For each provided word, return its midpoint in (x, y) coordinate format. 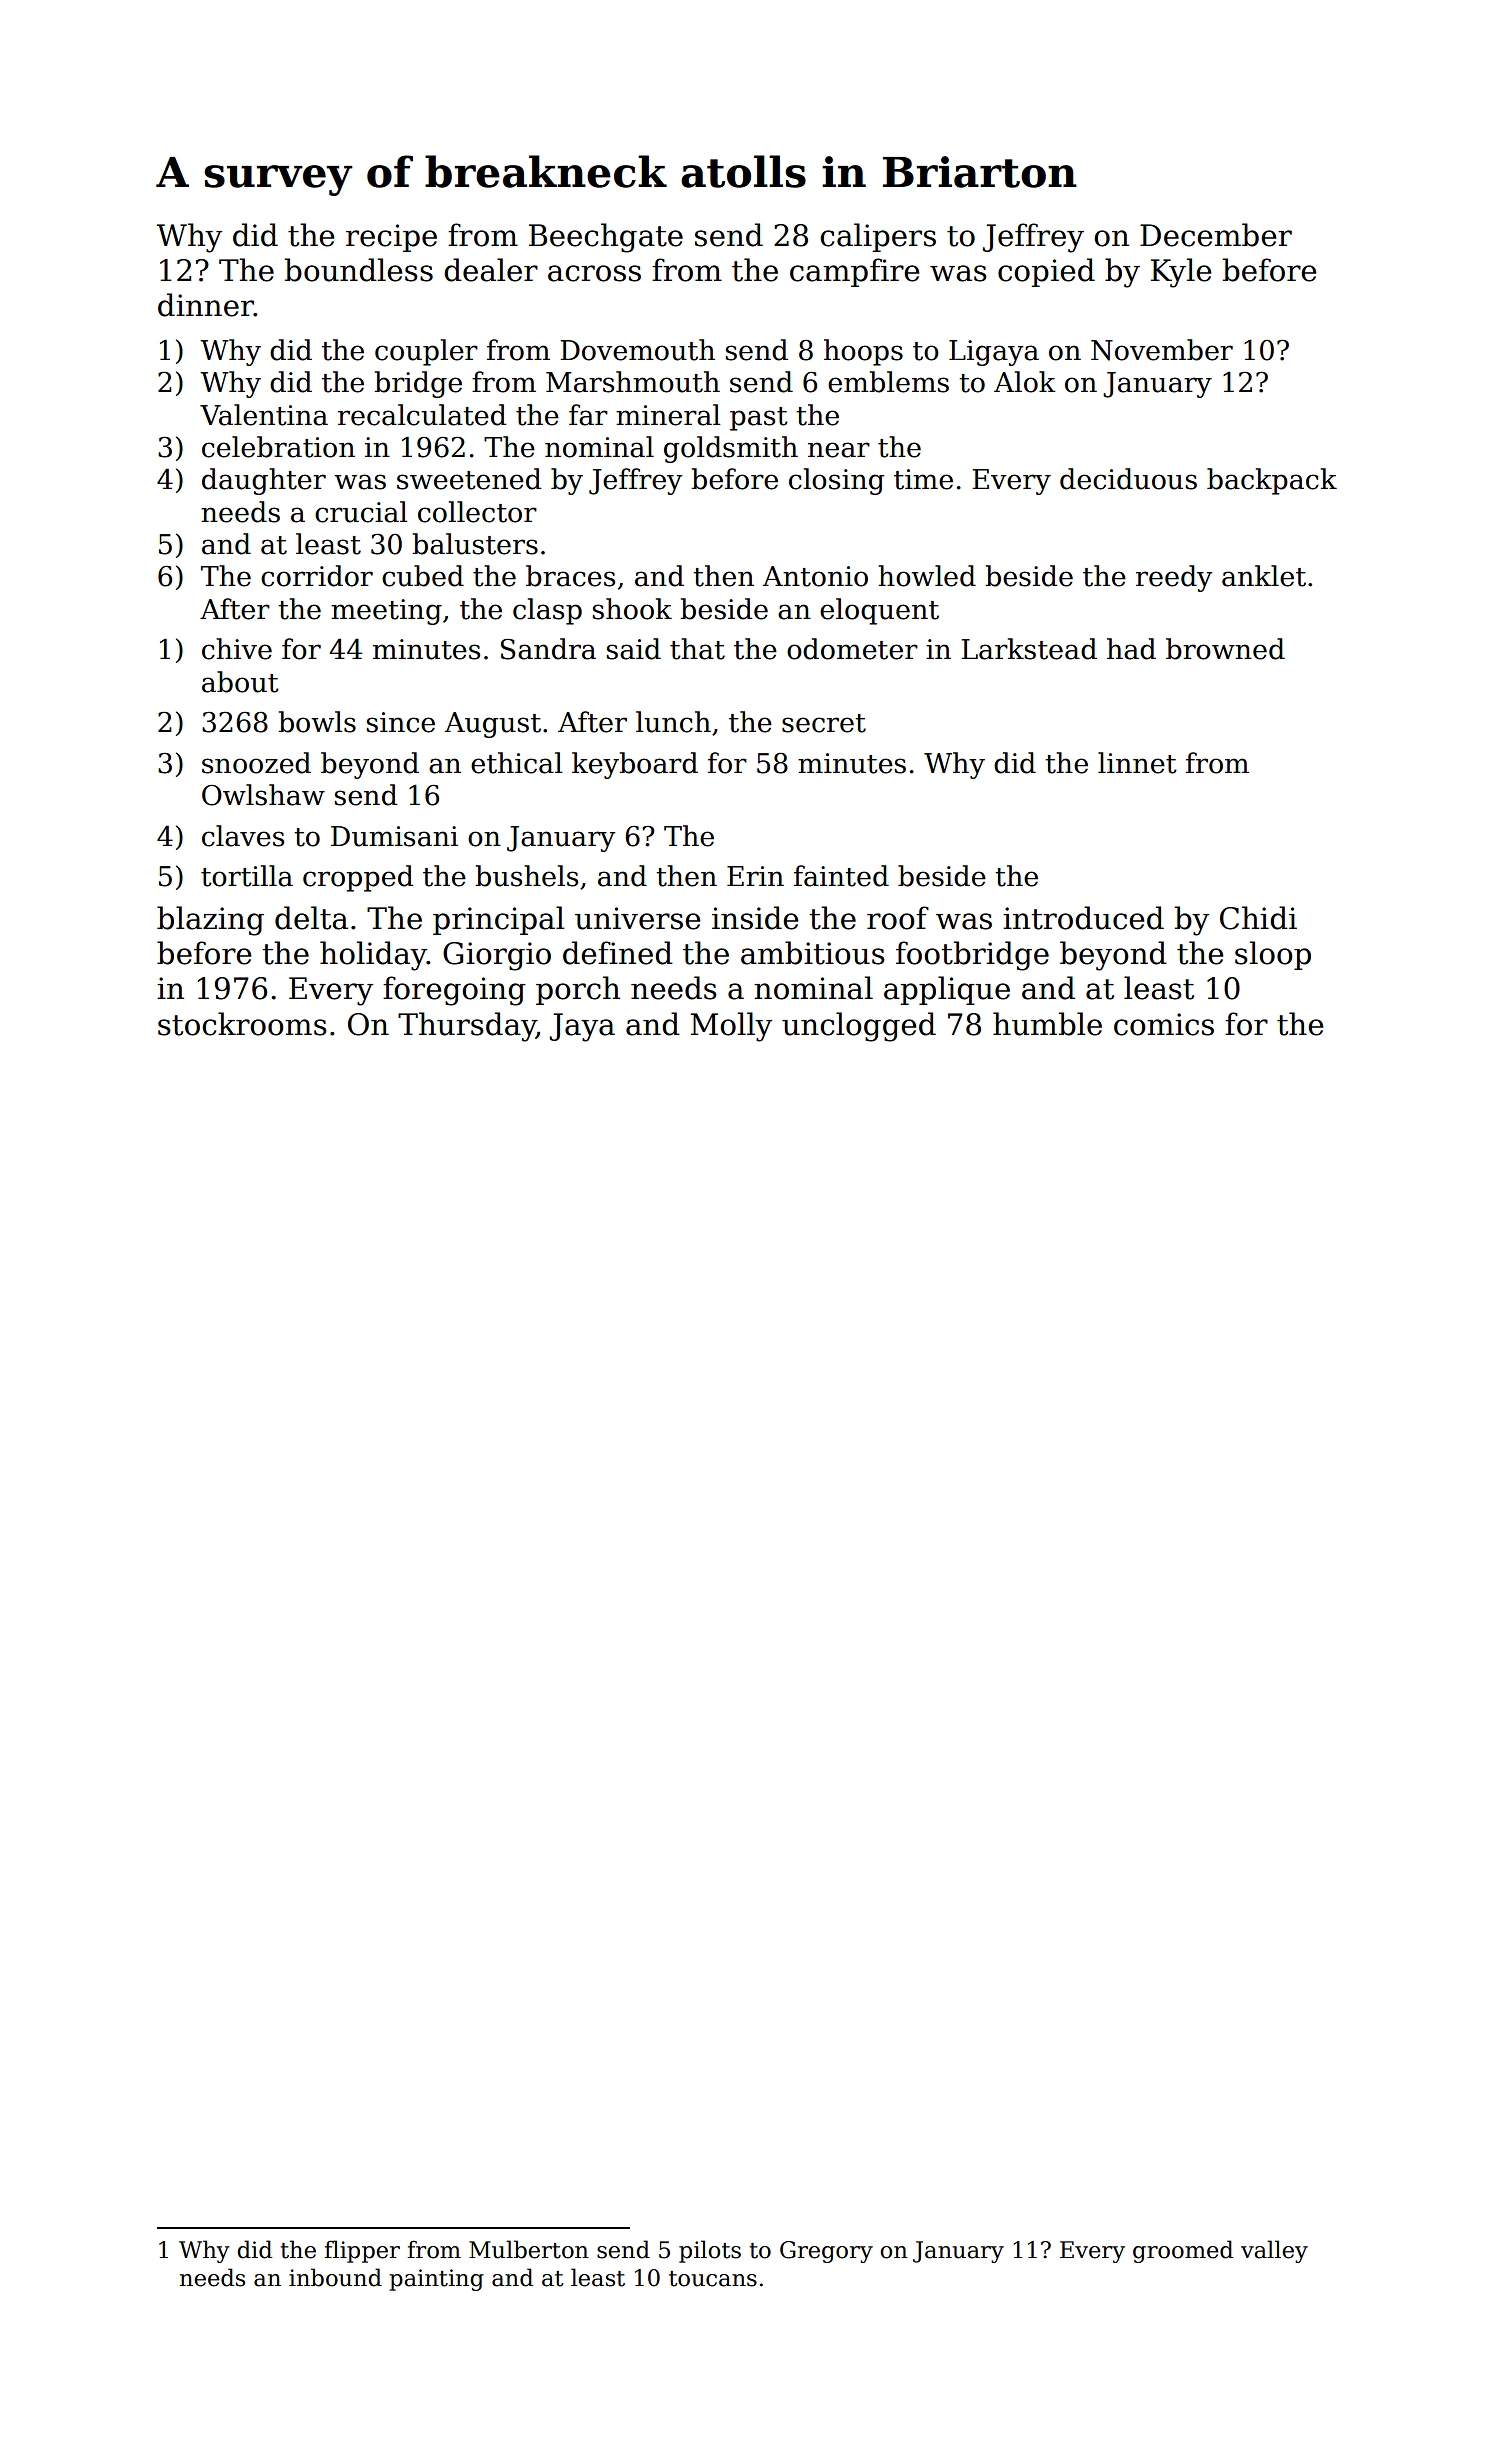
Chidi (1258, 918)
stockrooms (242, 1024)
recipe (391, 238)
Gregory (826, 2252)
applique (947, 990)
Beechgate (606, 238)
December (1216, 235)
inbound (335, 2277)
